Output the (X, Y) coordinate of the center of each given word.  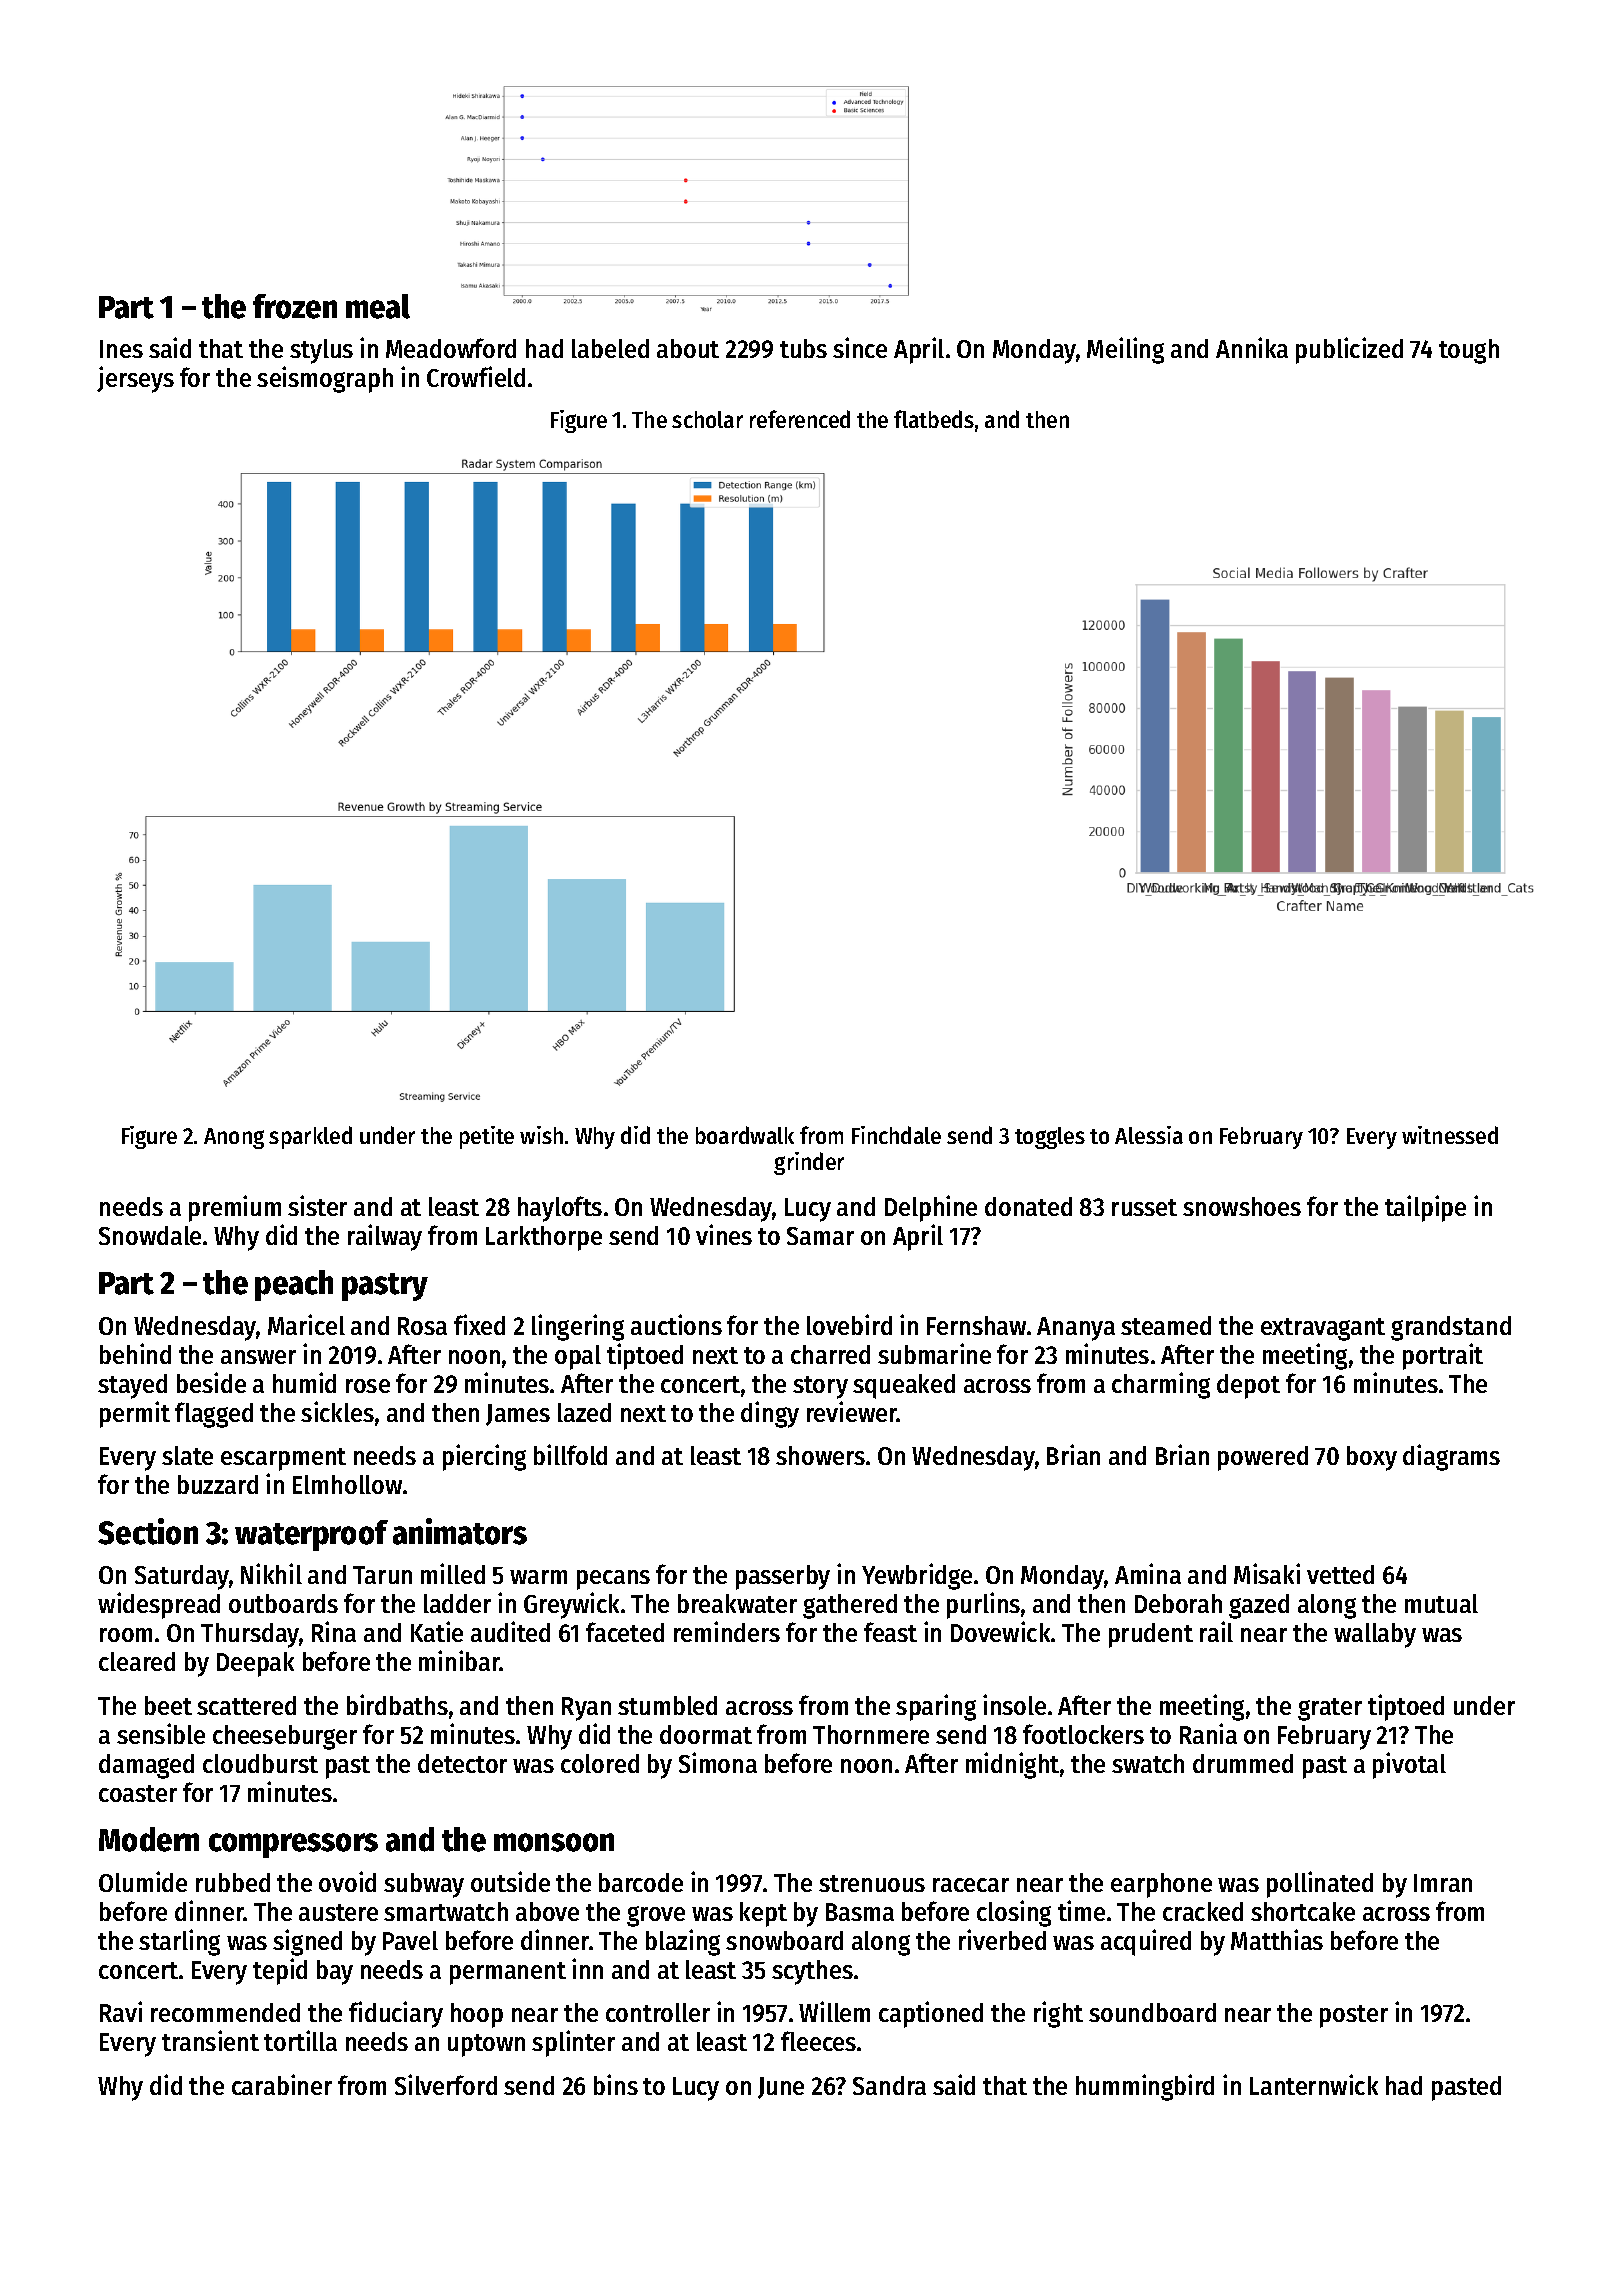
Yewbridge (917, 1576)
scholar (707, 419)
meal (378, 306)
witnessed (1450, 1135)
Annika (1252, 347)
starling (179, 1942)
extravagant (1323, 1329)
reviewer (852, 1411)
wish (541, 1135)
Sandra (889, 2085)
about (688, 348)
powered (1263, 1458)
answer (258, 1357)
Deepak (255, 1664)
